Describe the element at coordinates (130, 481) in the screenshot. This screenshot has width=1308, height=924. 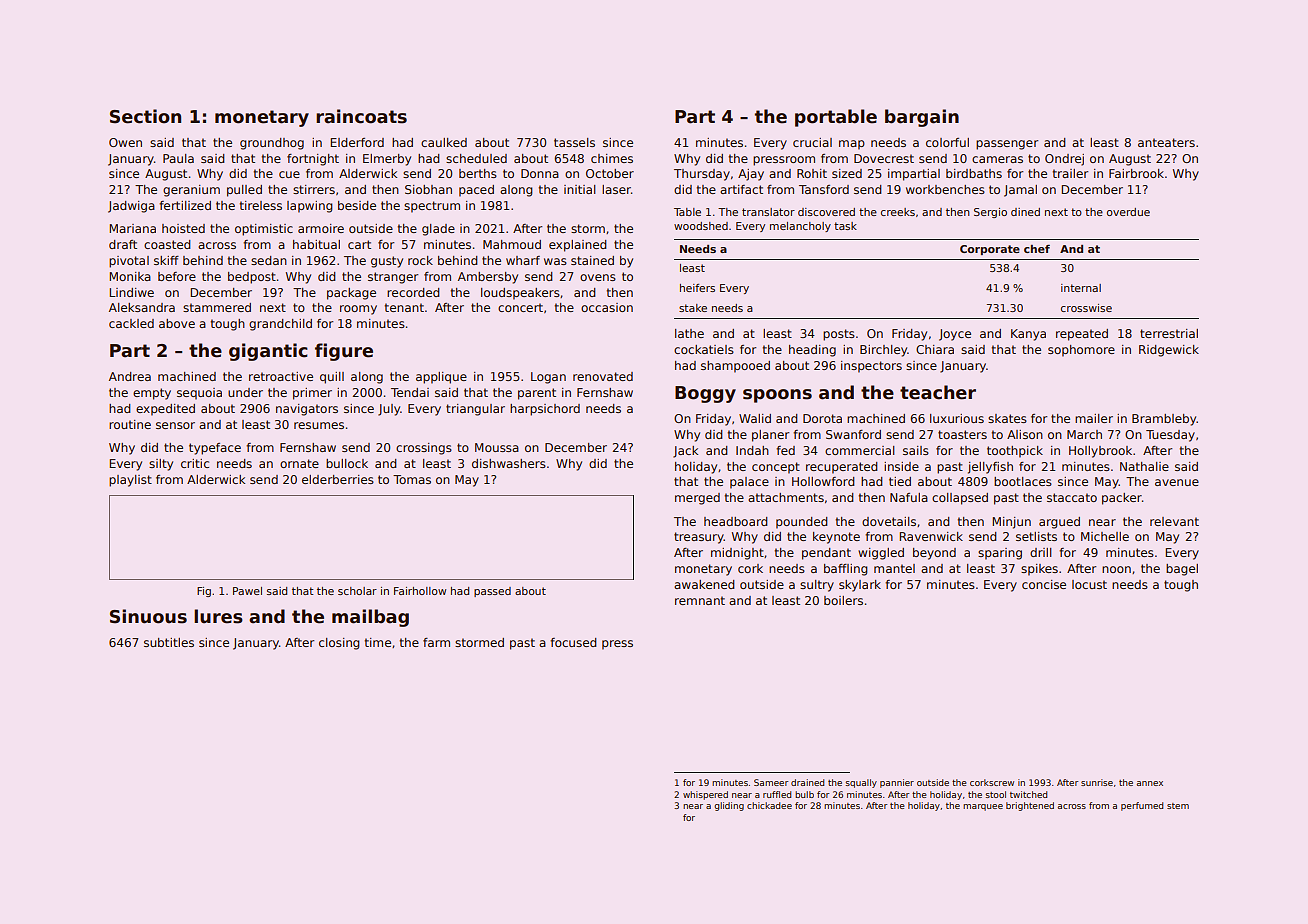
I see `playlist` at that location.
